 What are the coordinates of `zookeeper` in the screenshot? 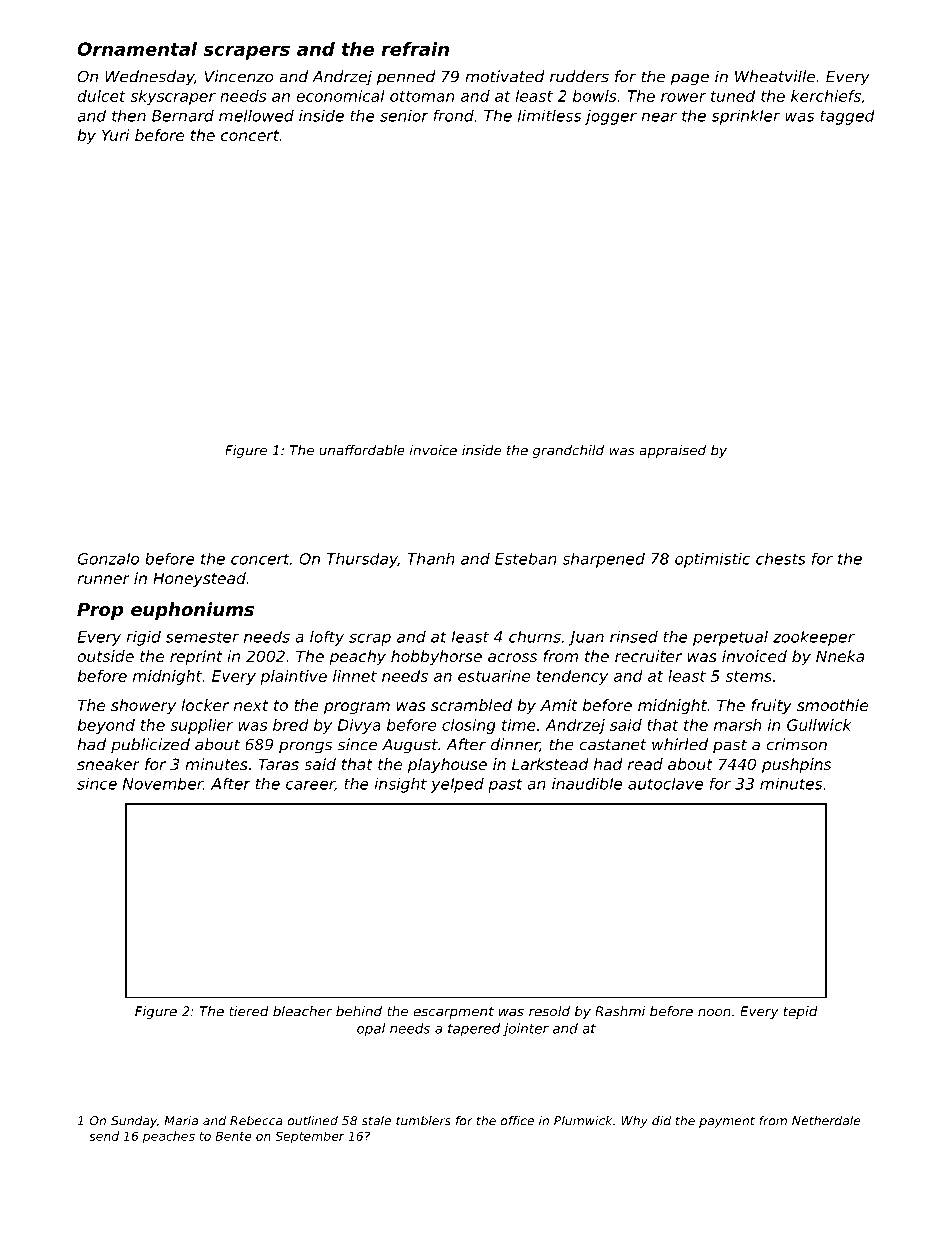 It's located at (814, 638).
